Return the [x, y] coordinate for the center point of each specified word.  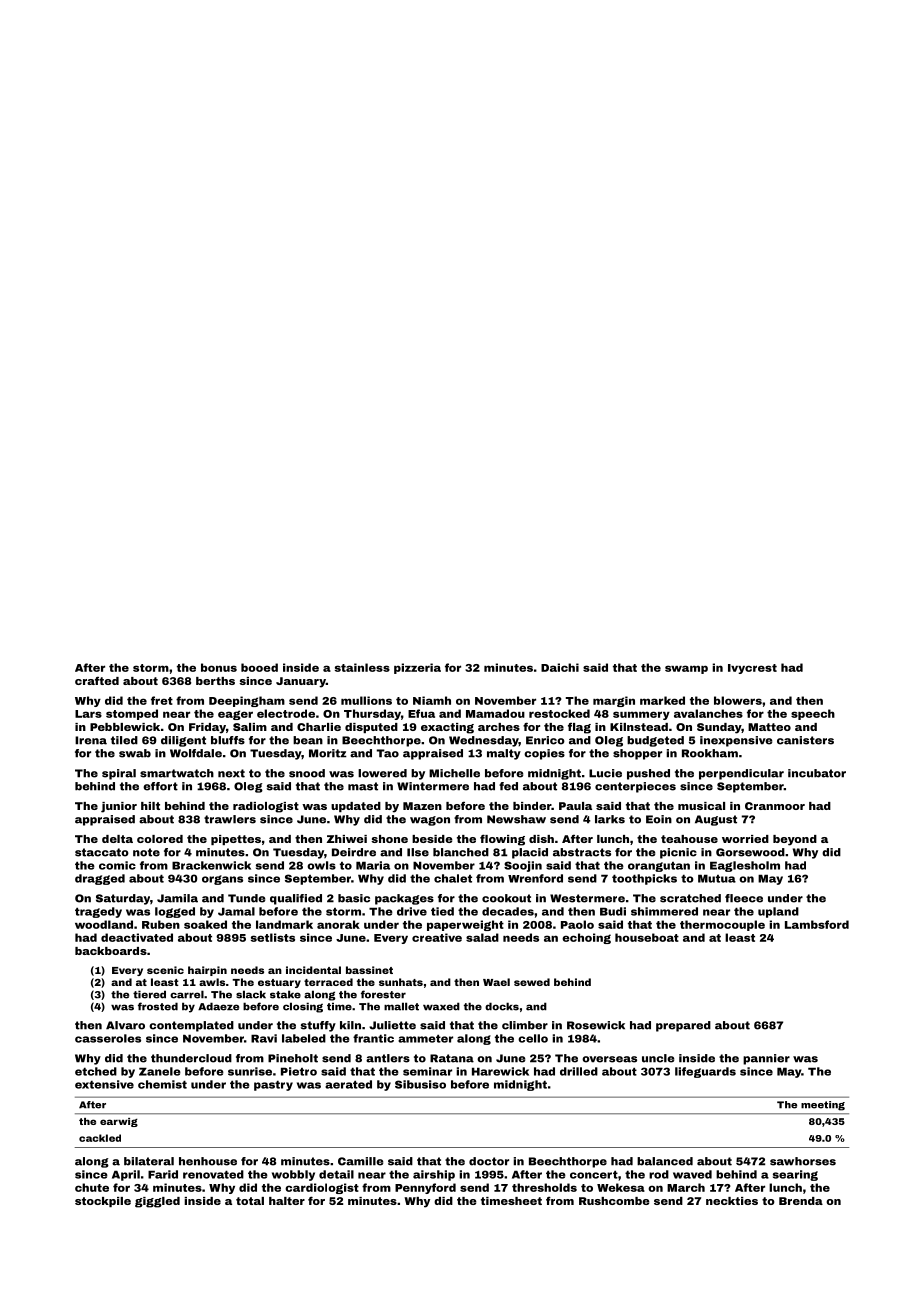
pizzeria [417, 668]
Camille [360, 1161]
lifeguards [705, 1072]
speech [813, 714]
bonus [219, 667]
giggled [157, 1202]
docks [502, 1006]
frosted [158, 1006]
